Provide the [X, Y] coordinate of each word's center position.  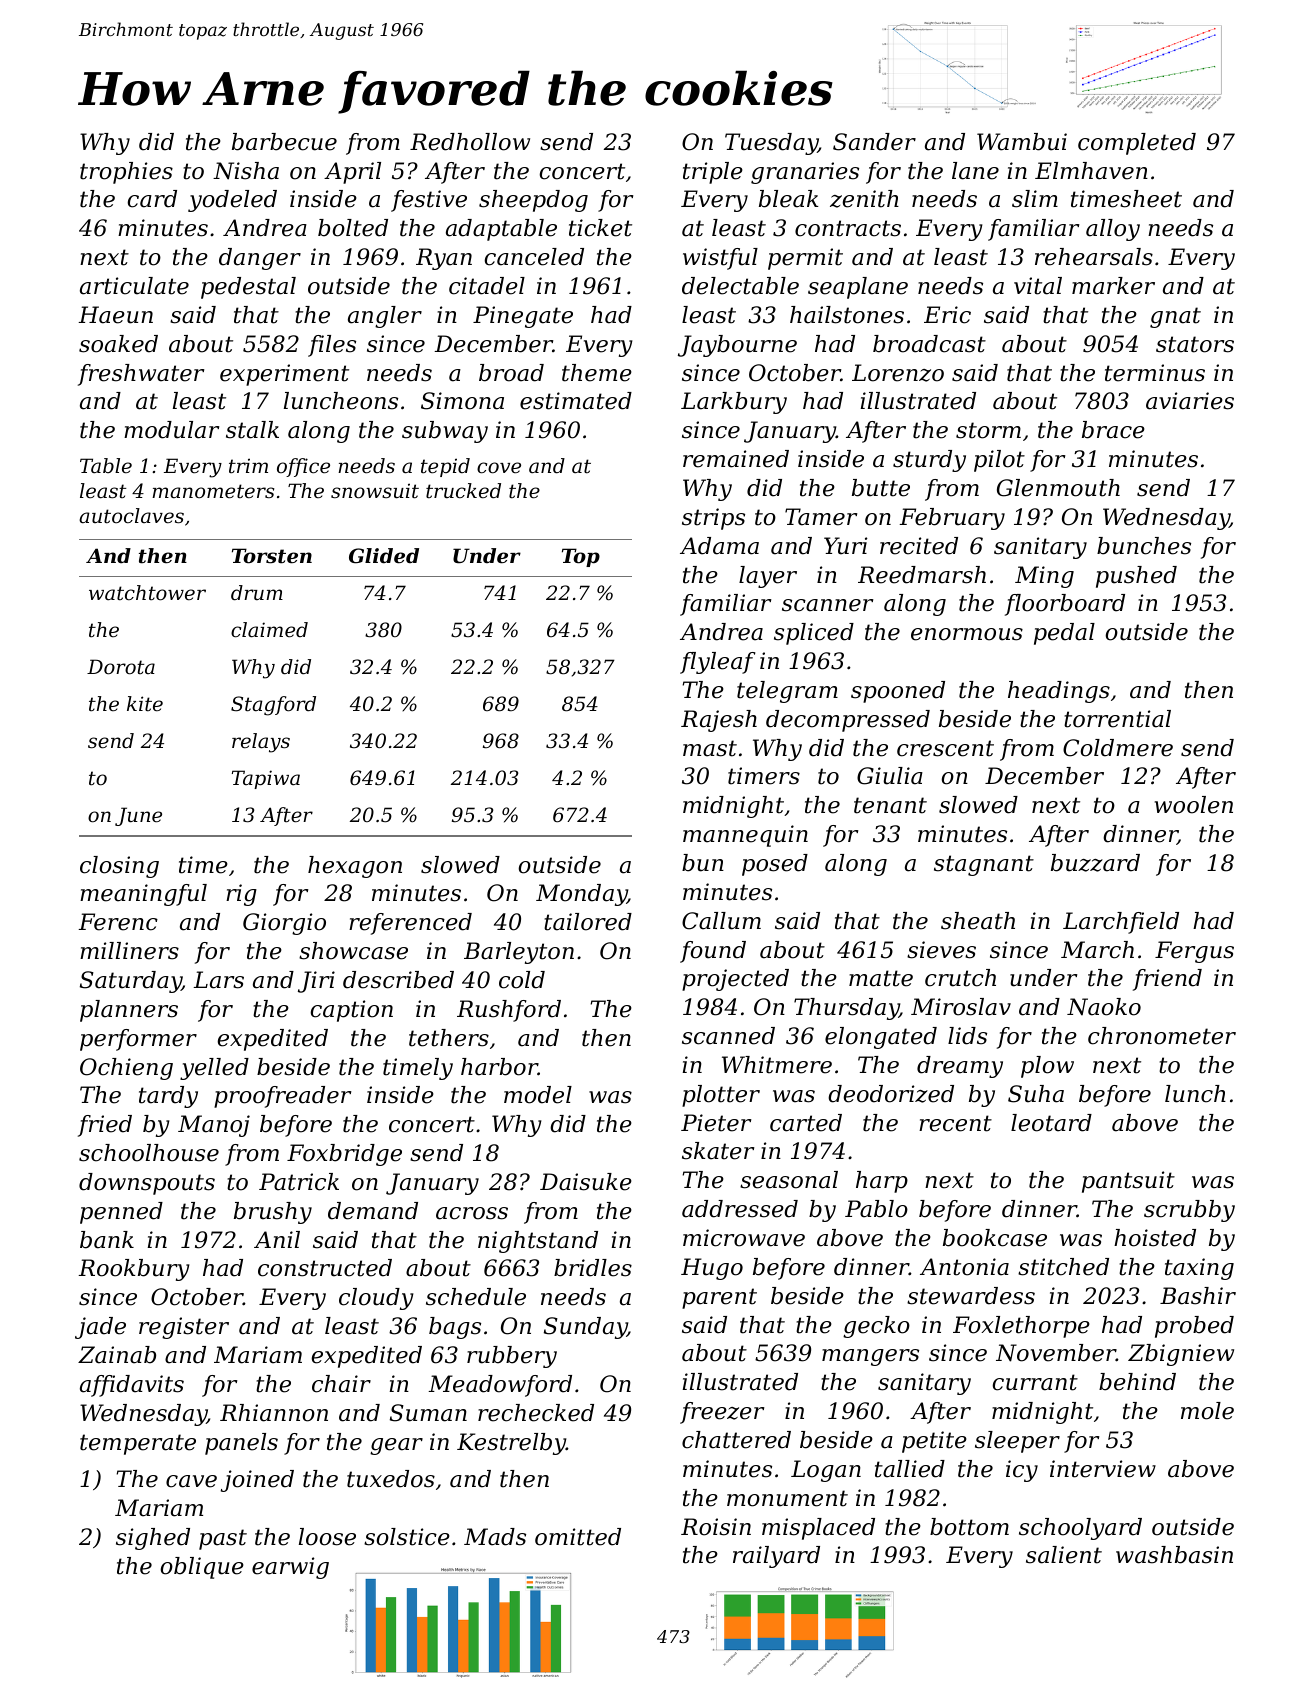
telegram [787, 692]
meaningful [143, 895]
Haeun [115, 315]
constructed [325, 1268]
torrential [1117, 719]
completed [1137, 144]
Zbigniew [1181, 1355]
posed [775, 865]
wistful [720, 259]
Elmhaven [1091, 171]
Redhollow [470, 142]
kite [145, 704]
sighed [153, 1539]
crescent [945, 748]
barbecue [284, 142]
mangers [870, 1357]
